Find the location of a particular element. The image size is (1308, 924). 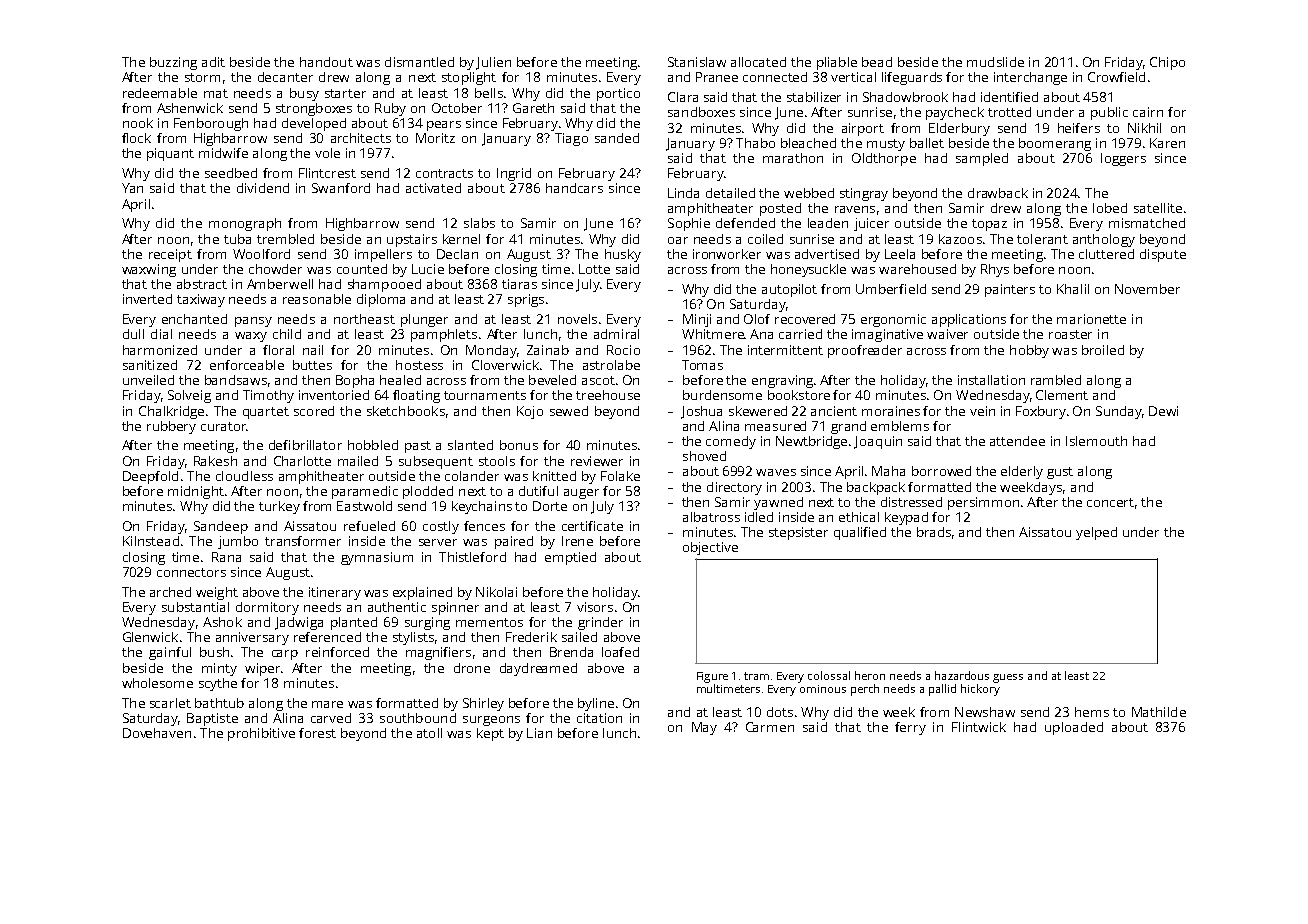

reinforced is located at coordinates (337, 652).
